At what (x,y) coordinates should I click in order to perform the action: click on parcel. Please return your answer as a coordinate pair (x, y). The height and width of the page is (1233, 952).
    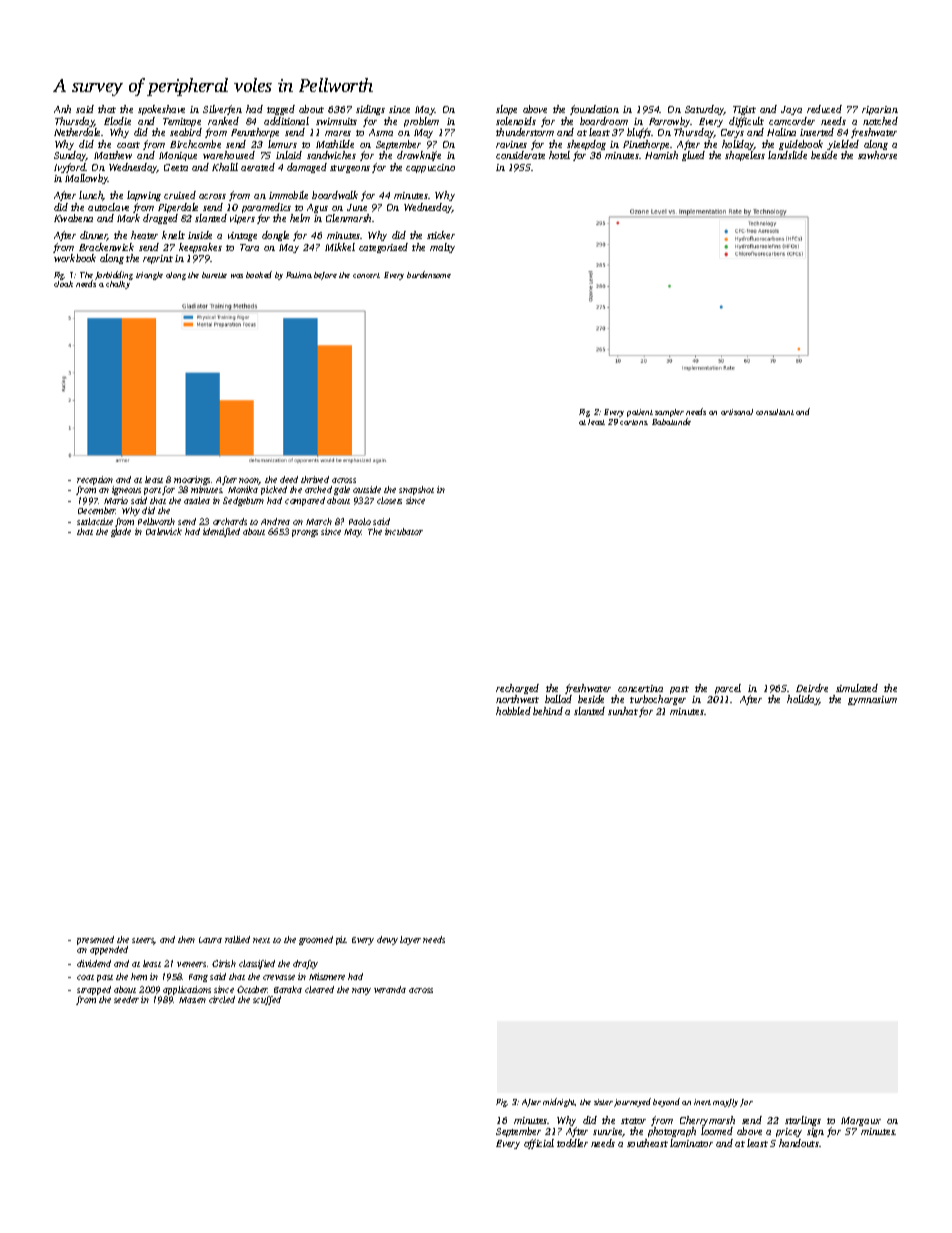
    Looking at the image, I should click on (728, 689).
